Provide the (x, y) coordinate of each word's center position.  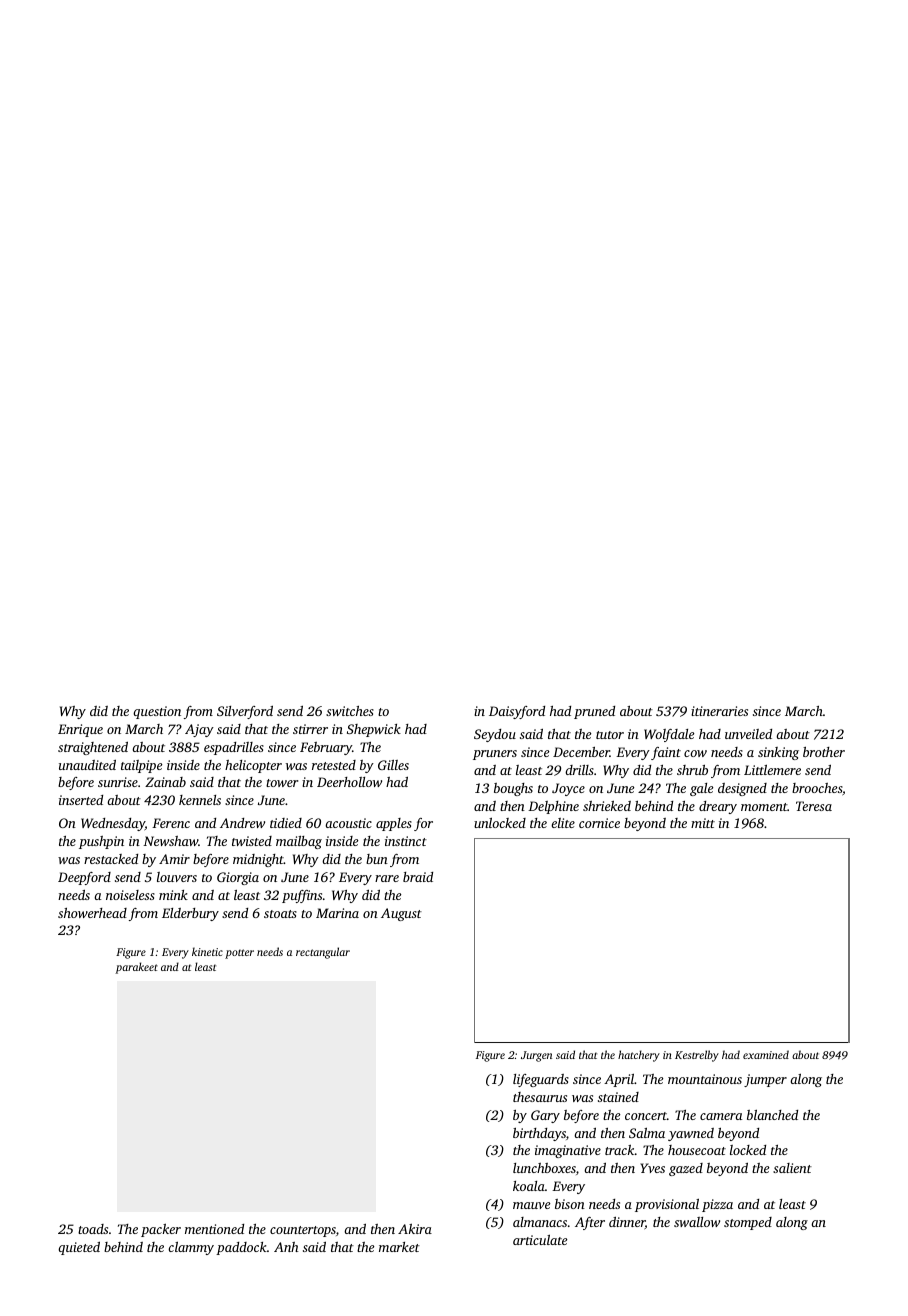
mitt (703, 823)
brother (824, 752)
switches (350, 711)
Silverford (245, 712)
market (399, 1247)
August (401, 914)
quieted (79, 1248)
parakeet (136, 968)
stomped (748, 1223)
